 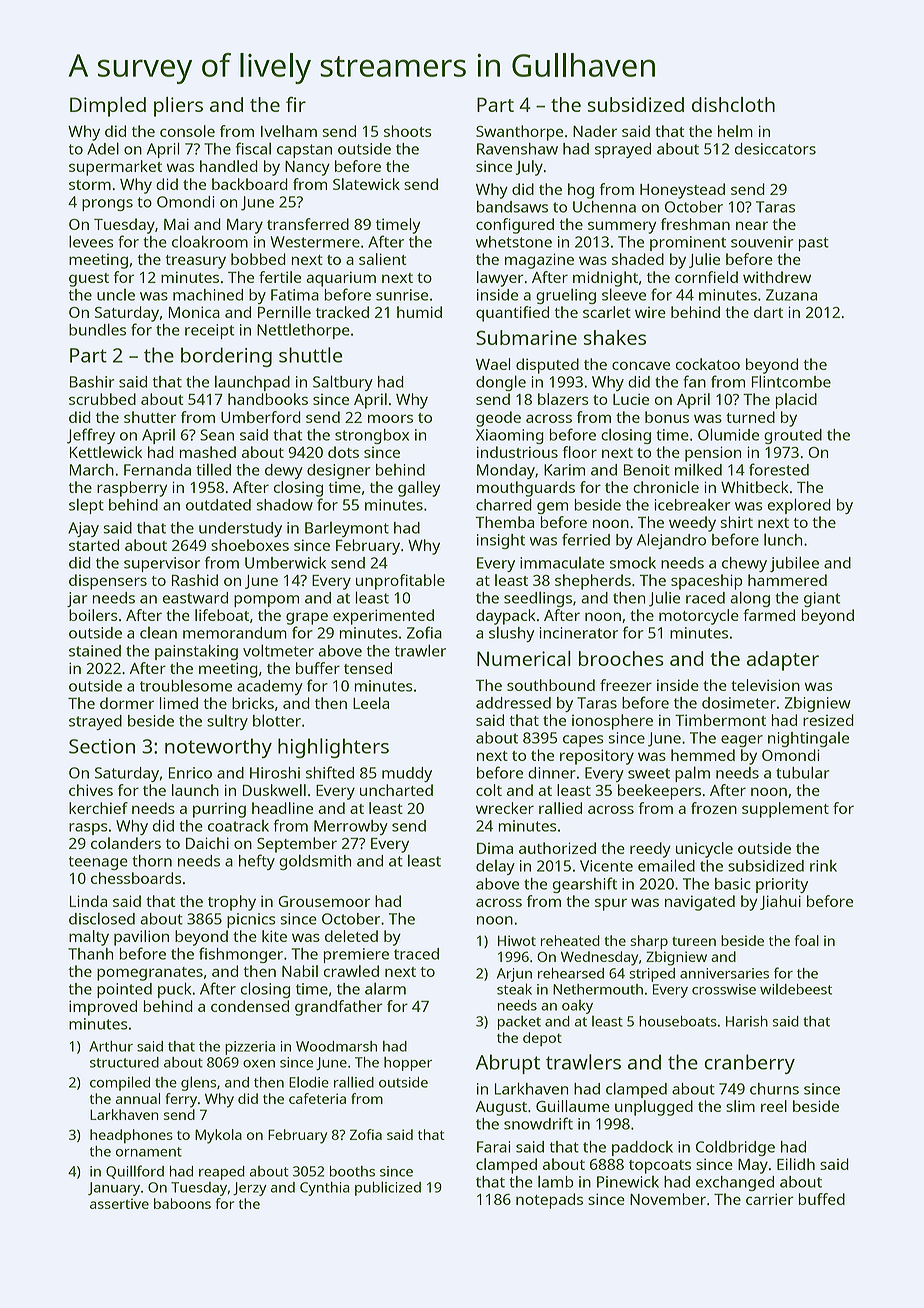 I want to click on carrier, so click(x=770, y=1199).
